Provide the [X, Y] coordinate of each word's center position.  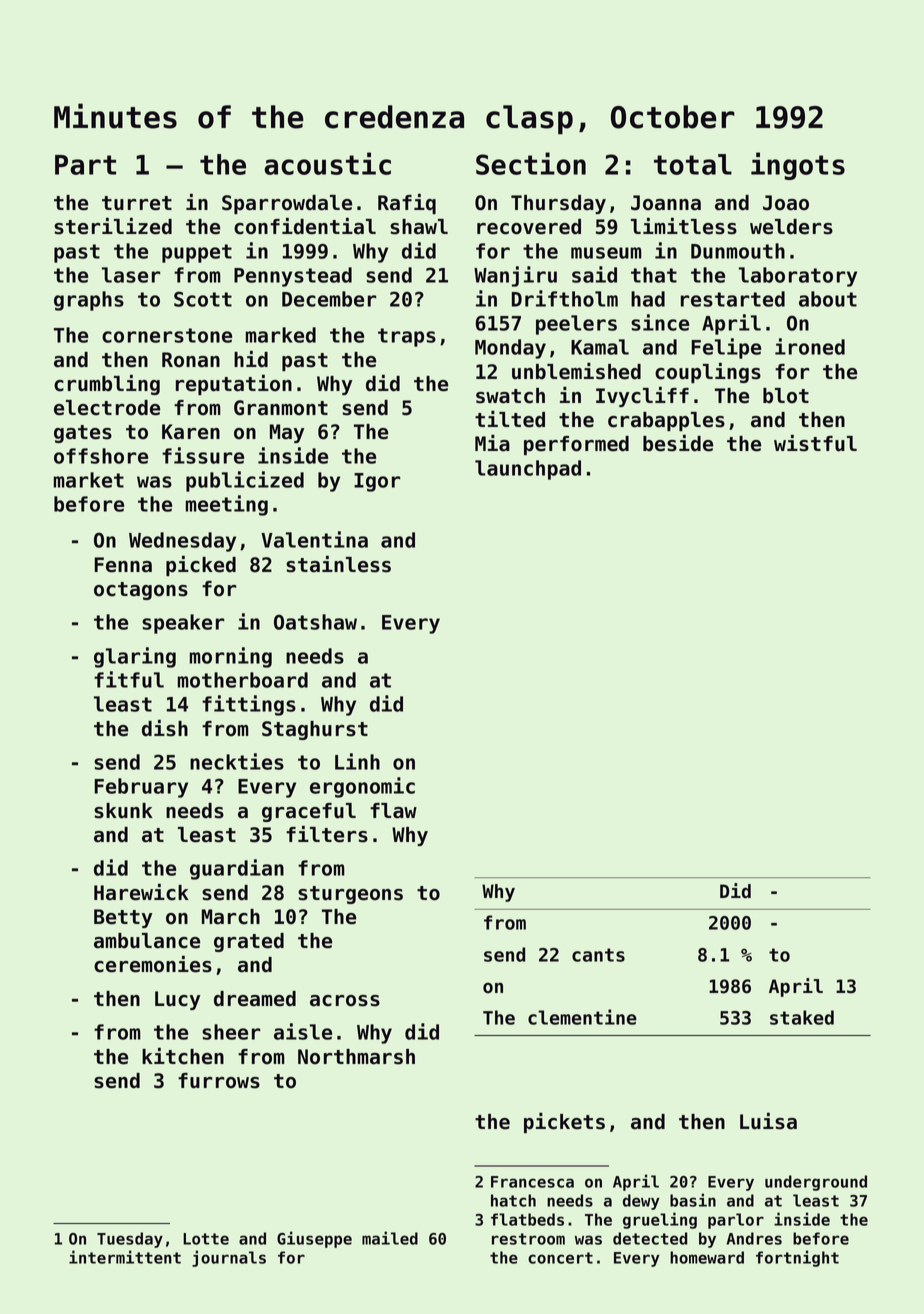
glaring [135, 657]
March [231, 917]
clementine [582, 1017]
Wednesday [182, 542]
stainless [338, 564]
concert [560, 1258]
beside [678, 443]
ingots [798, 166]
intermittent [125, 1257]
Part [85, 165]
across [345, 1001]
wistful [815, 443]
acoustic [327, 163]
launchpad [528, 470]
